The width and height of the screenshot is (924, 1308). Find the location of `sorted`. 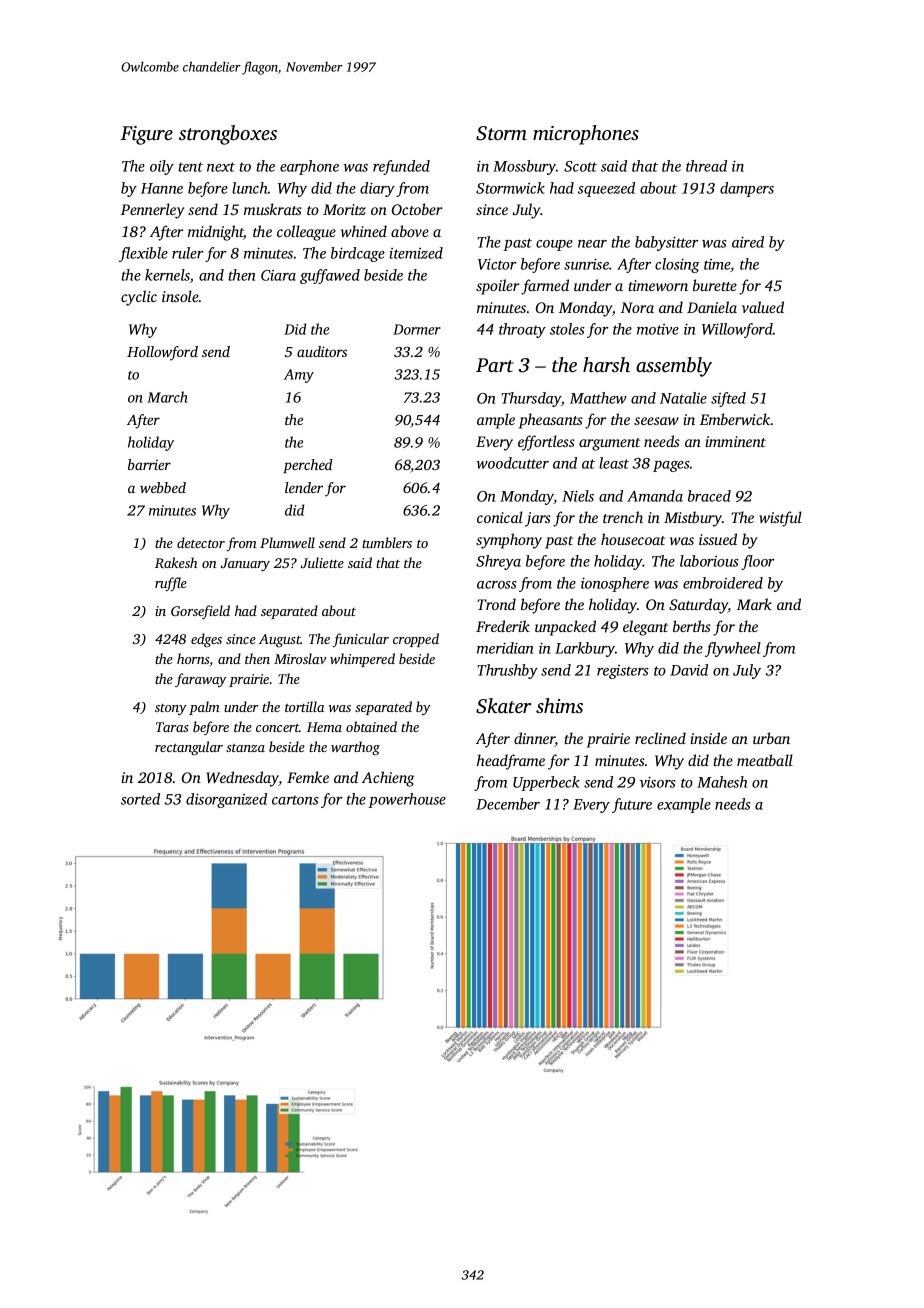

sorted is located at coordinates (140, 799).
